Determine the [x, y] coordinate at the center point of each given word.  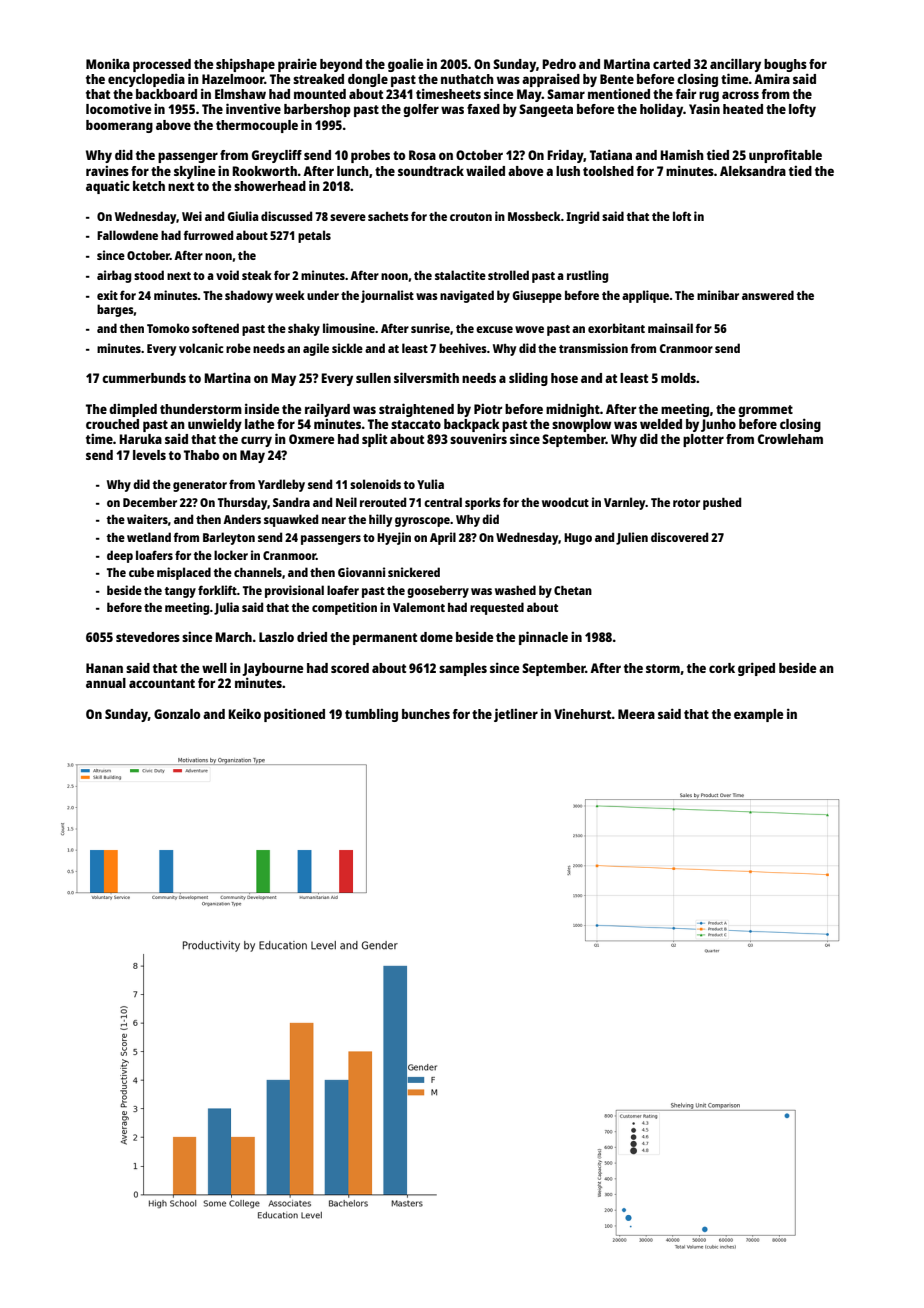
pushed [722, 503]
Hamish [682, 155]
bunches [426, 714]
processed [162, 65]
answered [768, 295]
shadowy [249, 296]
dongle [368, 80]
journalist [387, 296]
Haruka [140, 439]
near [334, 520]
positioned [294, 715]
